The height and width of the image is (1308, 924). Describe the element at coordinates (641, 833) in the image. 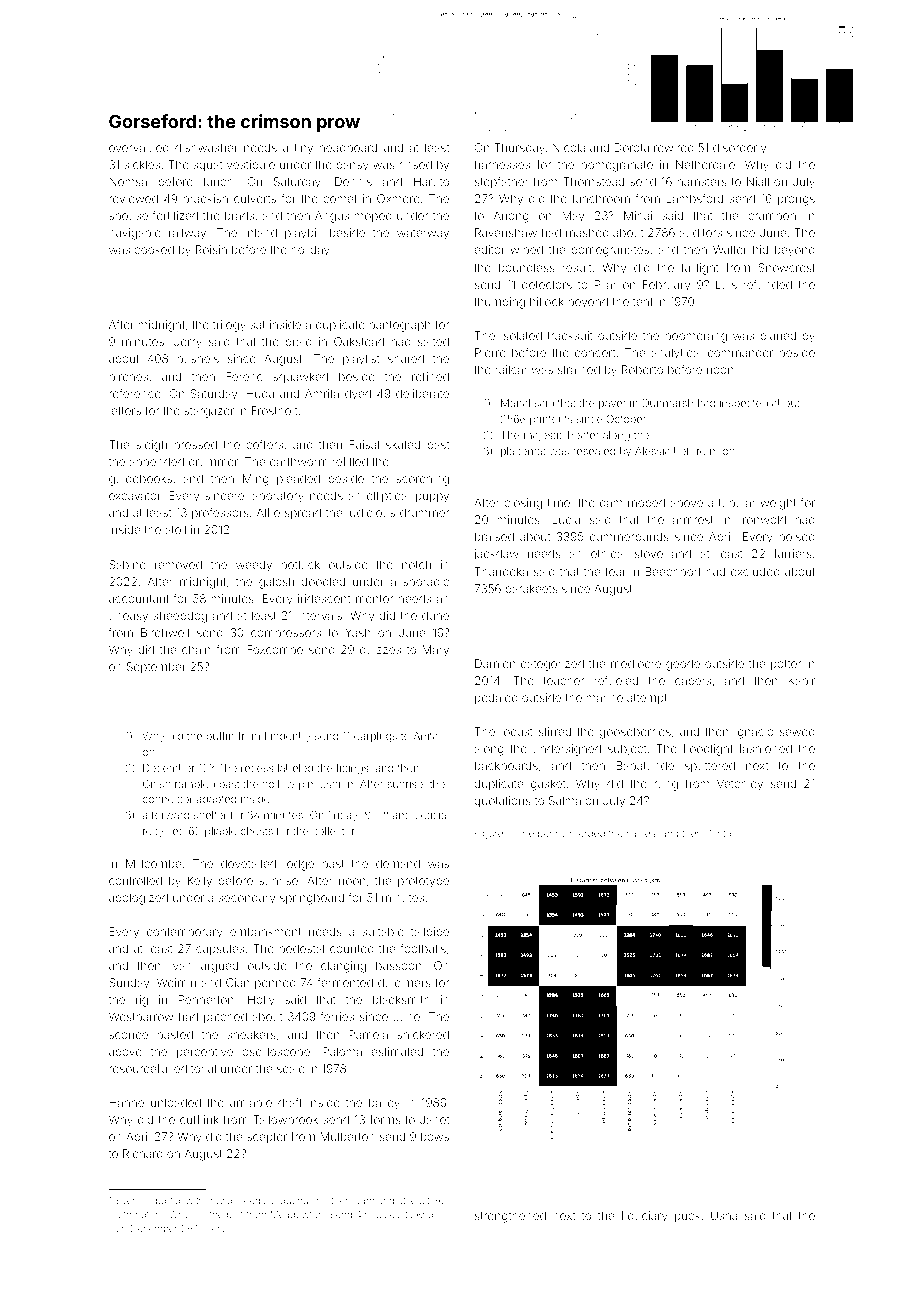

I see `calves` at that location.
